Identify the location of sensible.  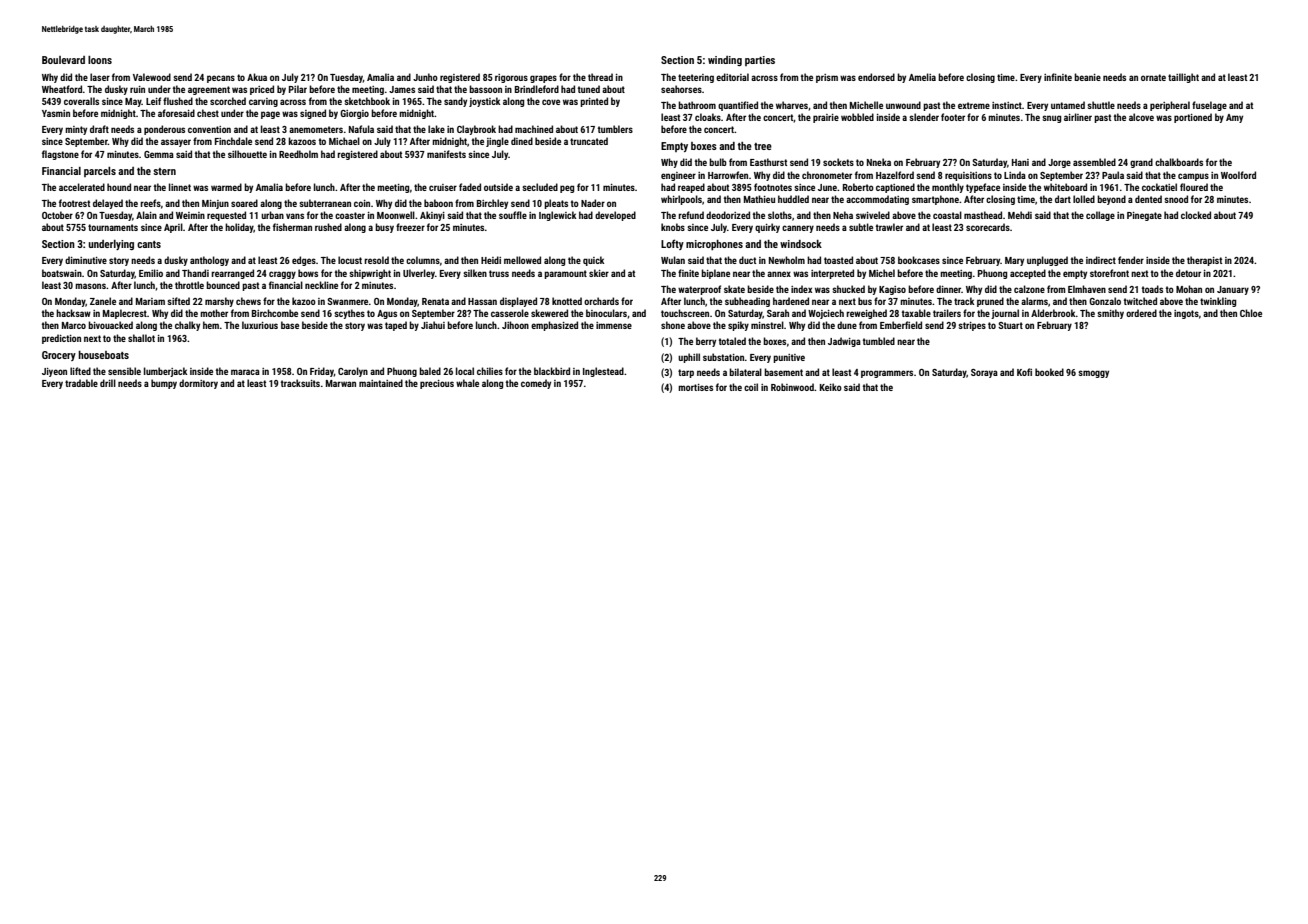
(124, 371).
